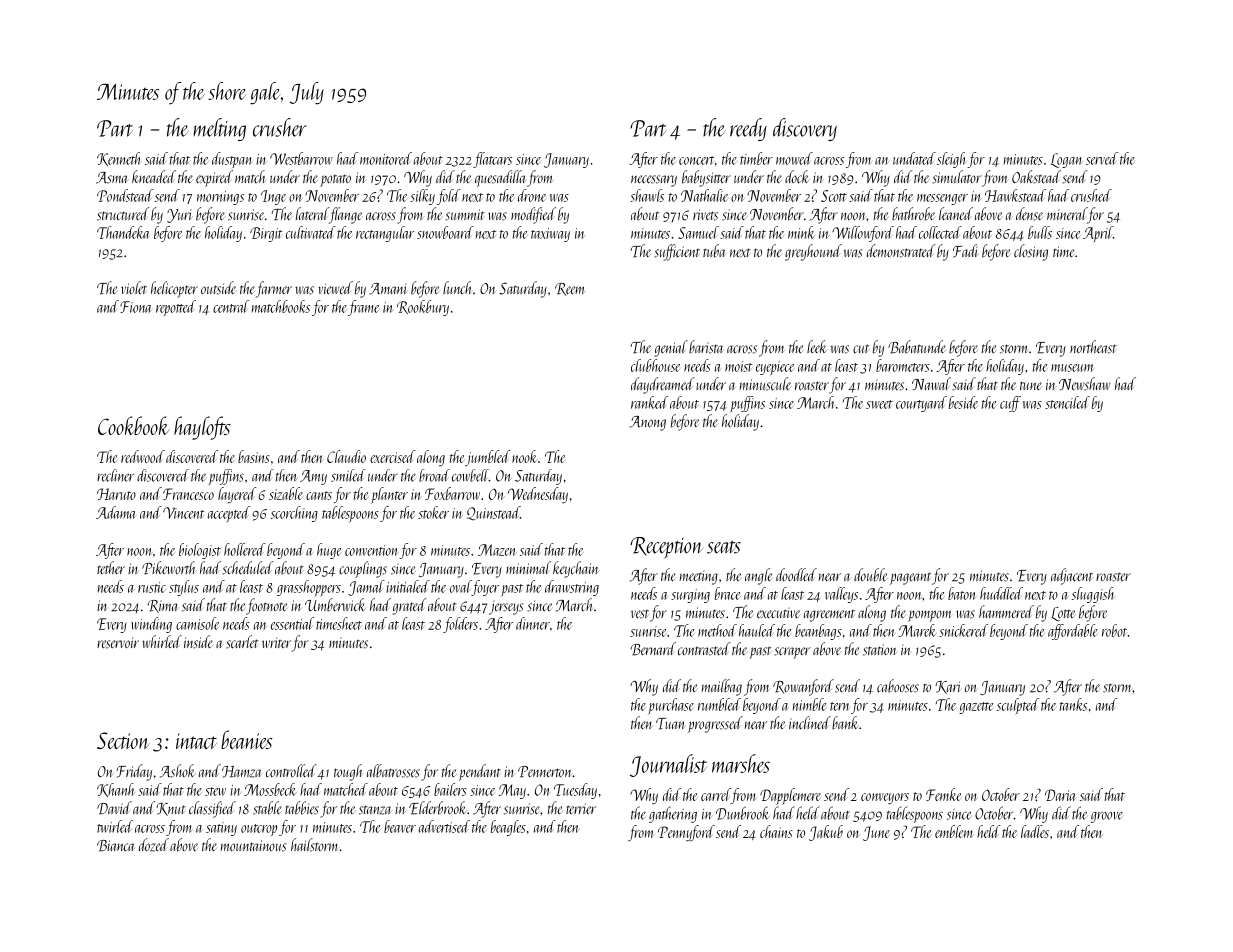 Image resolution: width=1233 pixels, height=952 pixels. What do you see at coordinates (385, 234) in the screenshot?
I see `rectangular` at bounding box center [385, 234].
